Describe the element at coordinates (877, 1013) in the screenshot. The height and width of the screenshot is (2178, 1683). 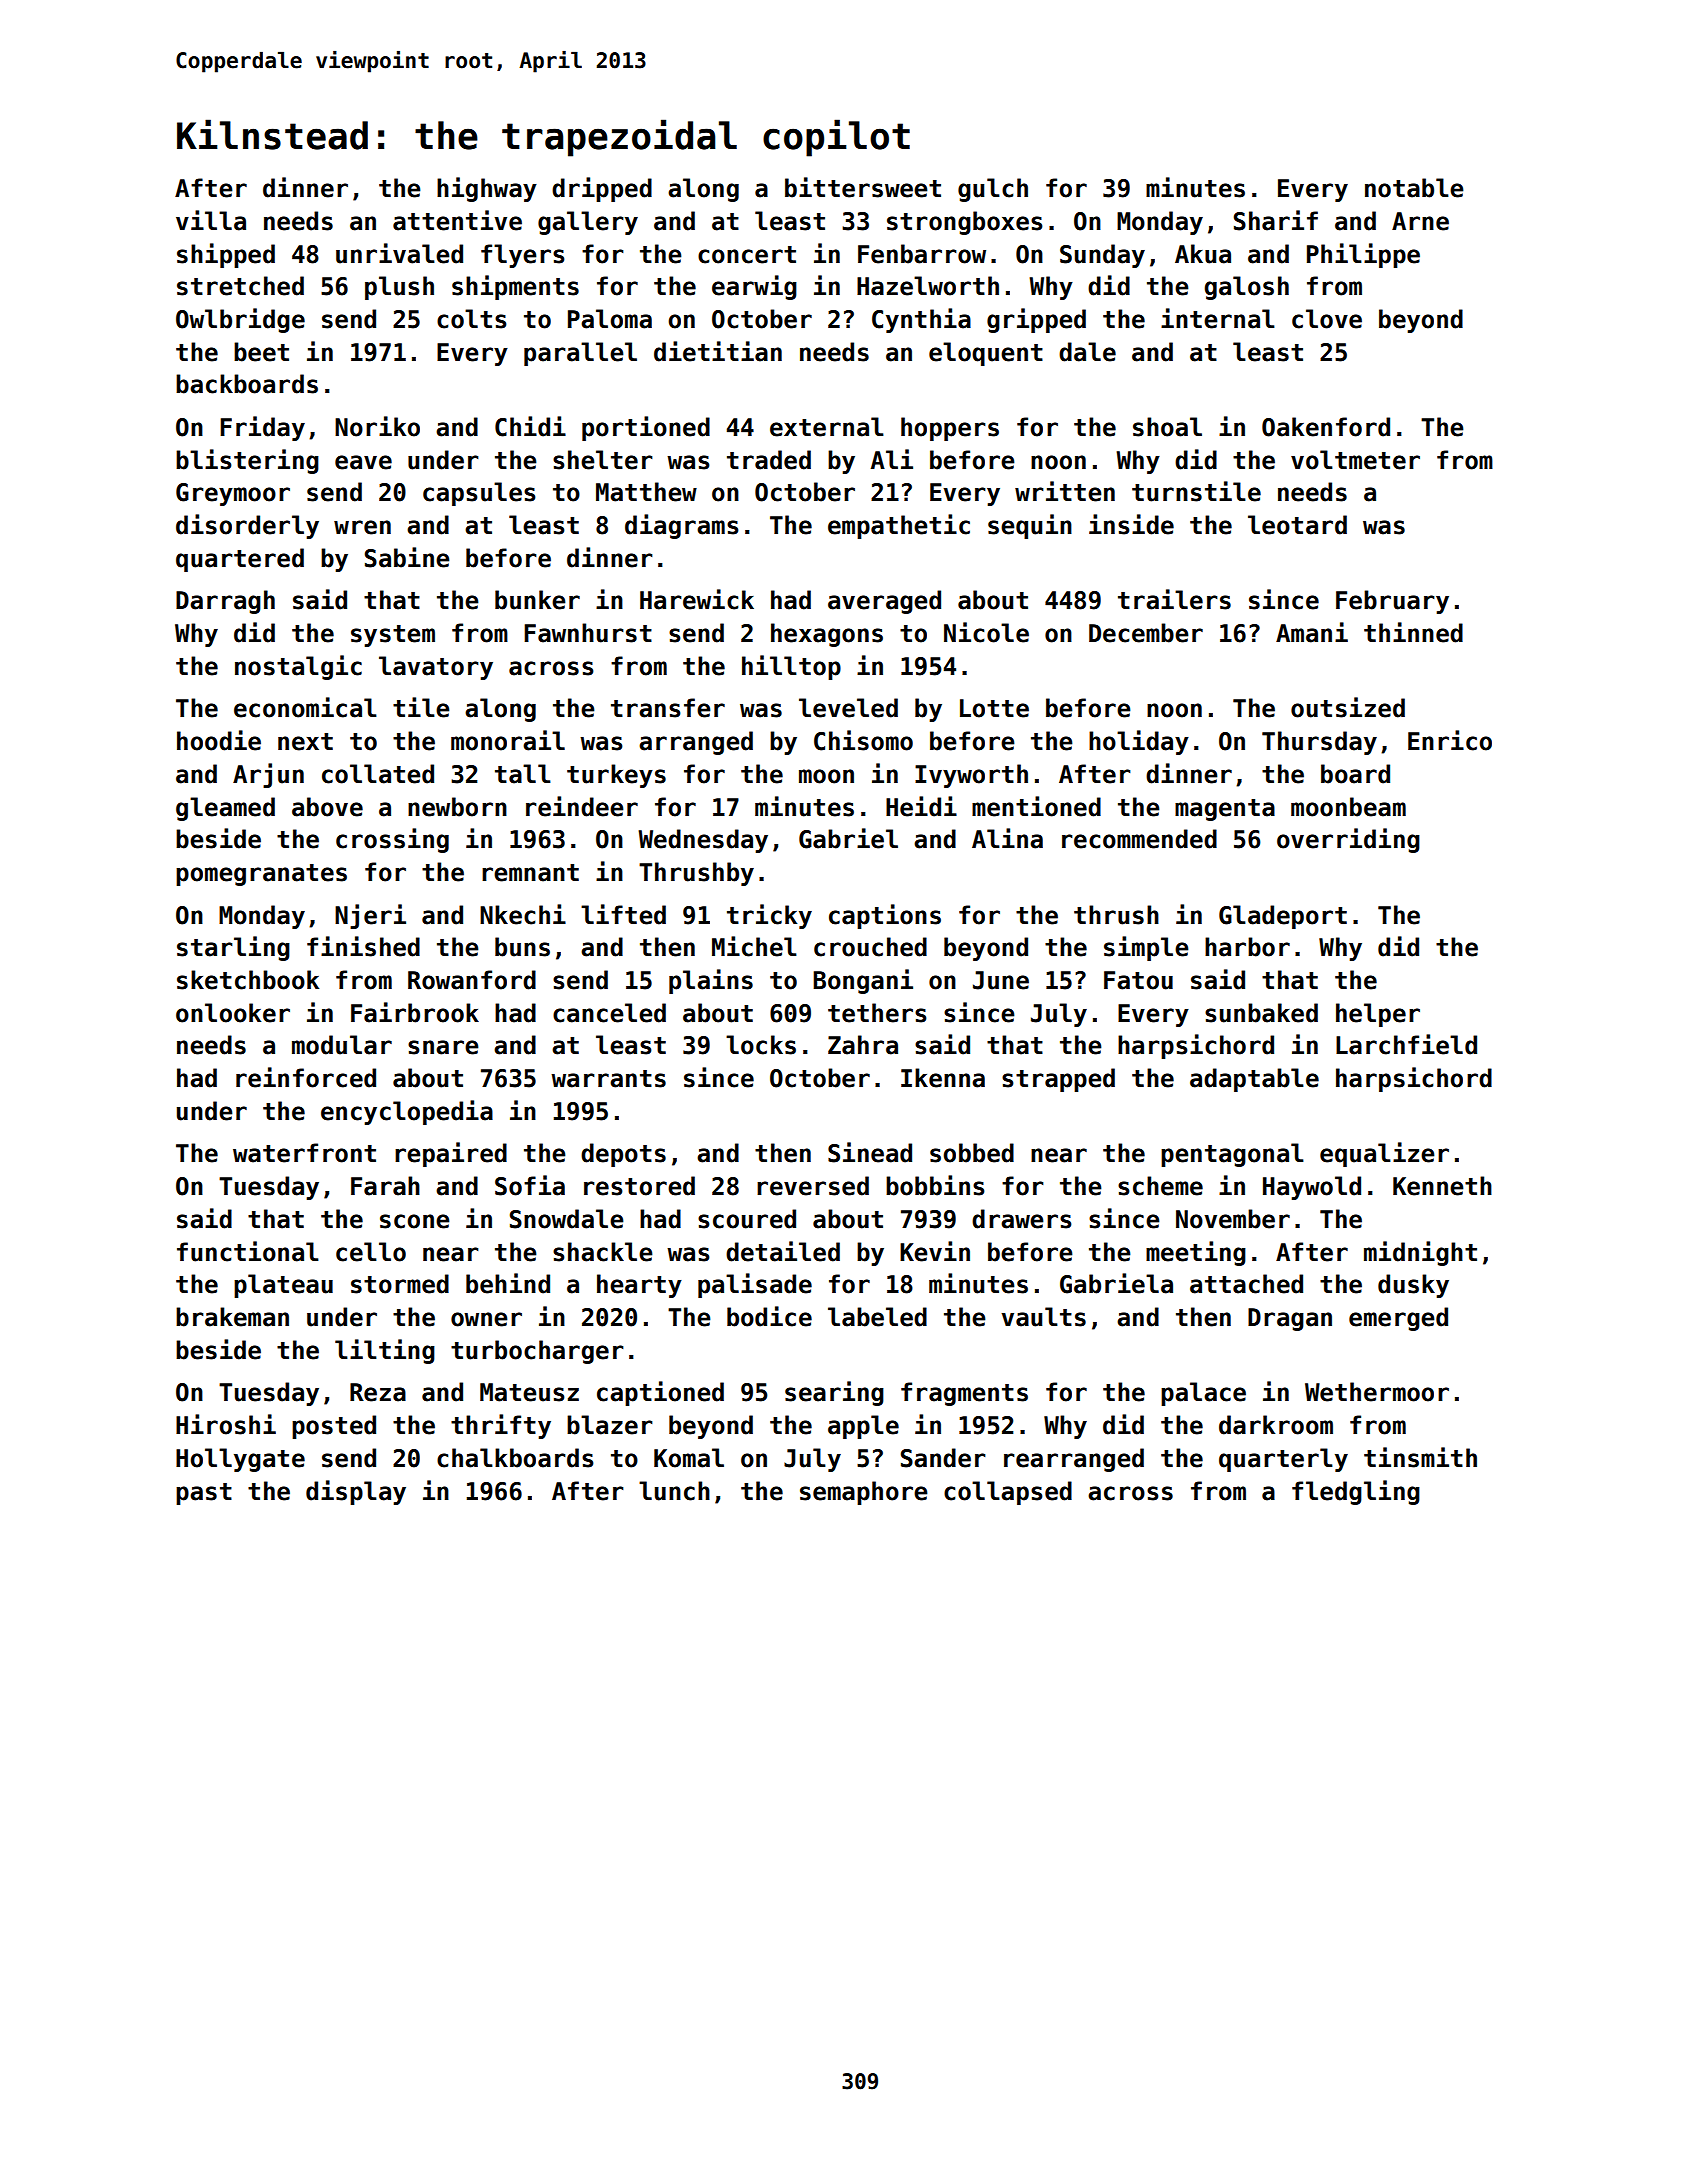
I see `tethers` at that location.
